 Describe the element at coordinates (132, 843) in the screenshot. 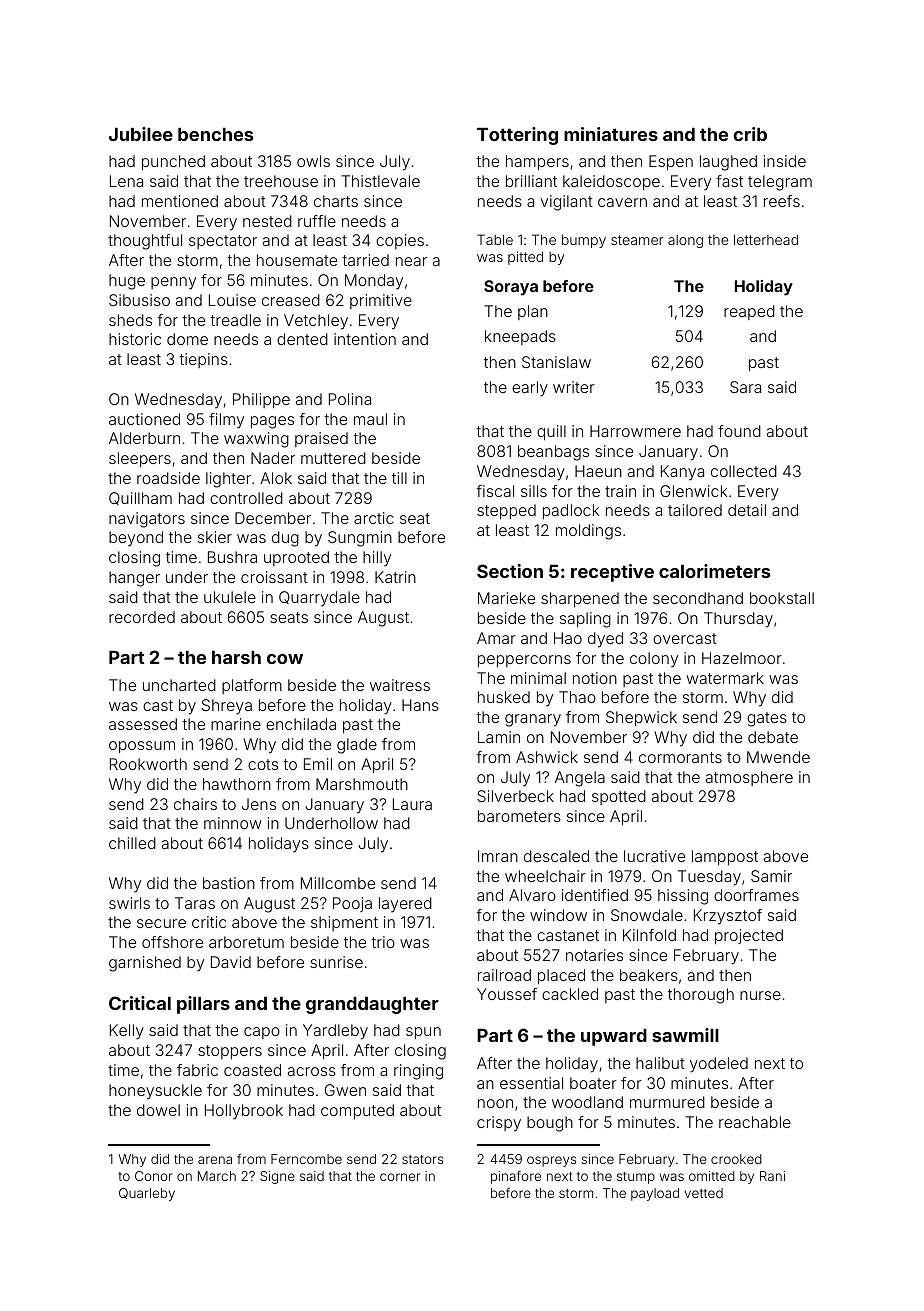

I see `chilled` at that location.
